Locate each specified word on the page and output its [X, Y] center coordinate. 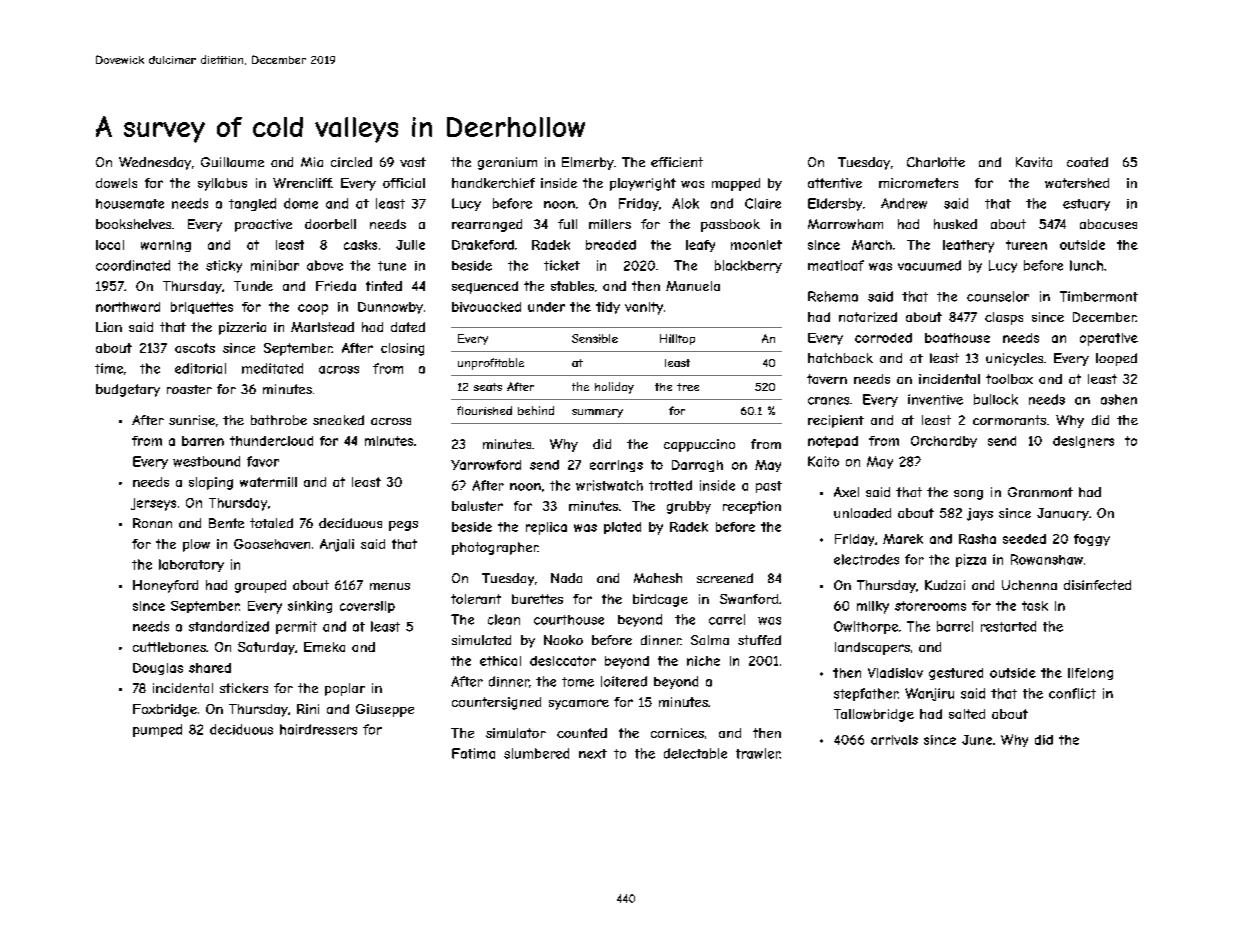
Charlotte [936, 162]
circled [351, 162]
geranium [507, 163]
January [1063, 514]
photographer [495, 548]
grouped [260, 586]
